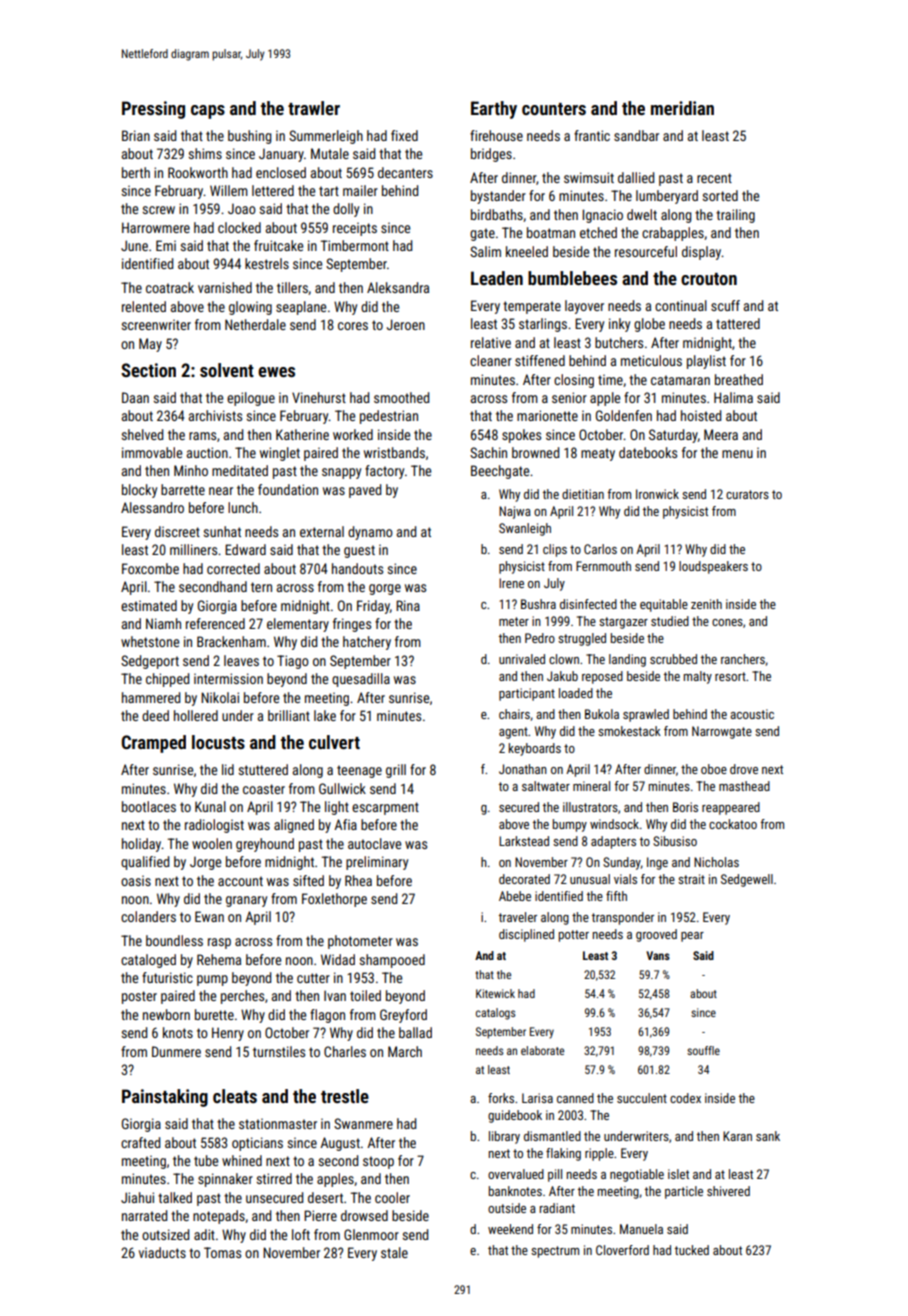 This document has width=908, height=1316. What do you see at coordinates (289, 715) in the document?
I see `brilliant` at bounding box center [289, 715].
